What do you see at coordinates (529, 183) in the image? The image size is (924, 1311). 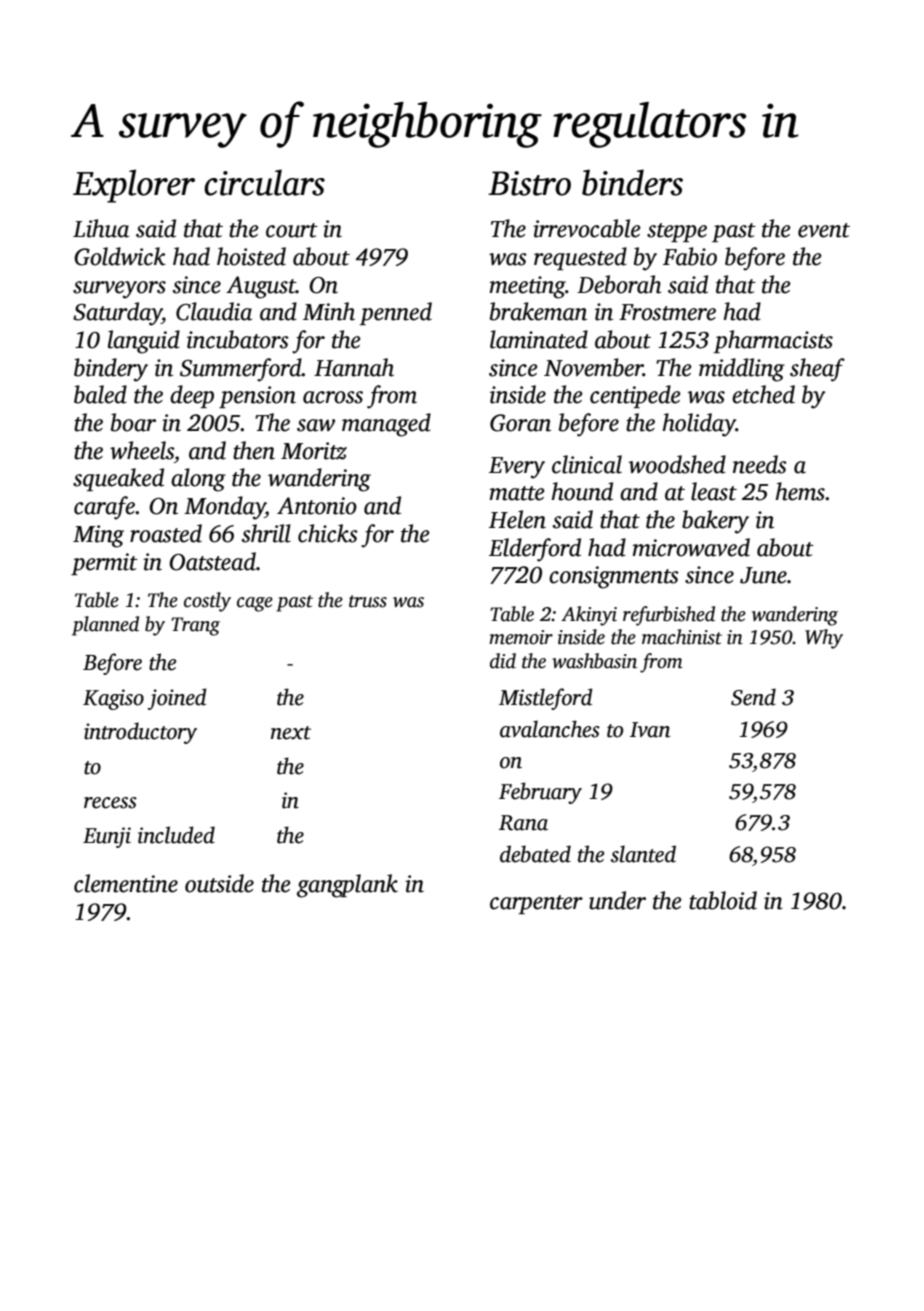 I see `Bistro` at bounding box center [529, 183].
